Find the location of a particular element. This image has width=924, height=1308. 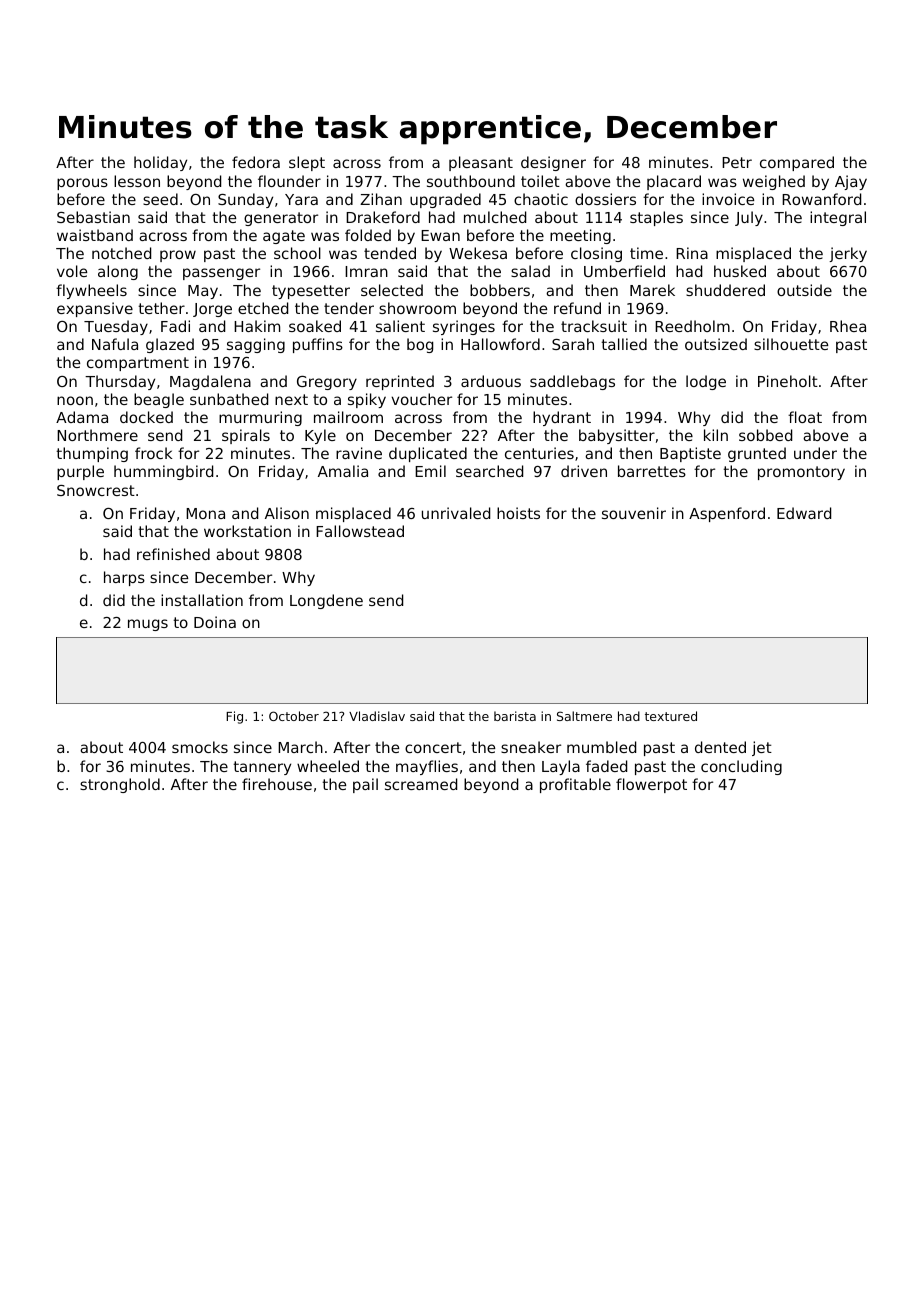

concluding is located at coordinates (741, 767).
